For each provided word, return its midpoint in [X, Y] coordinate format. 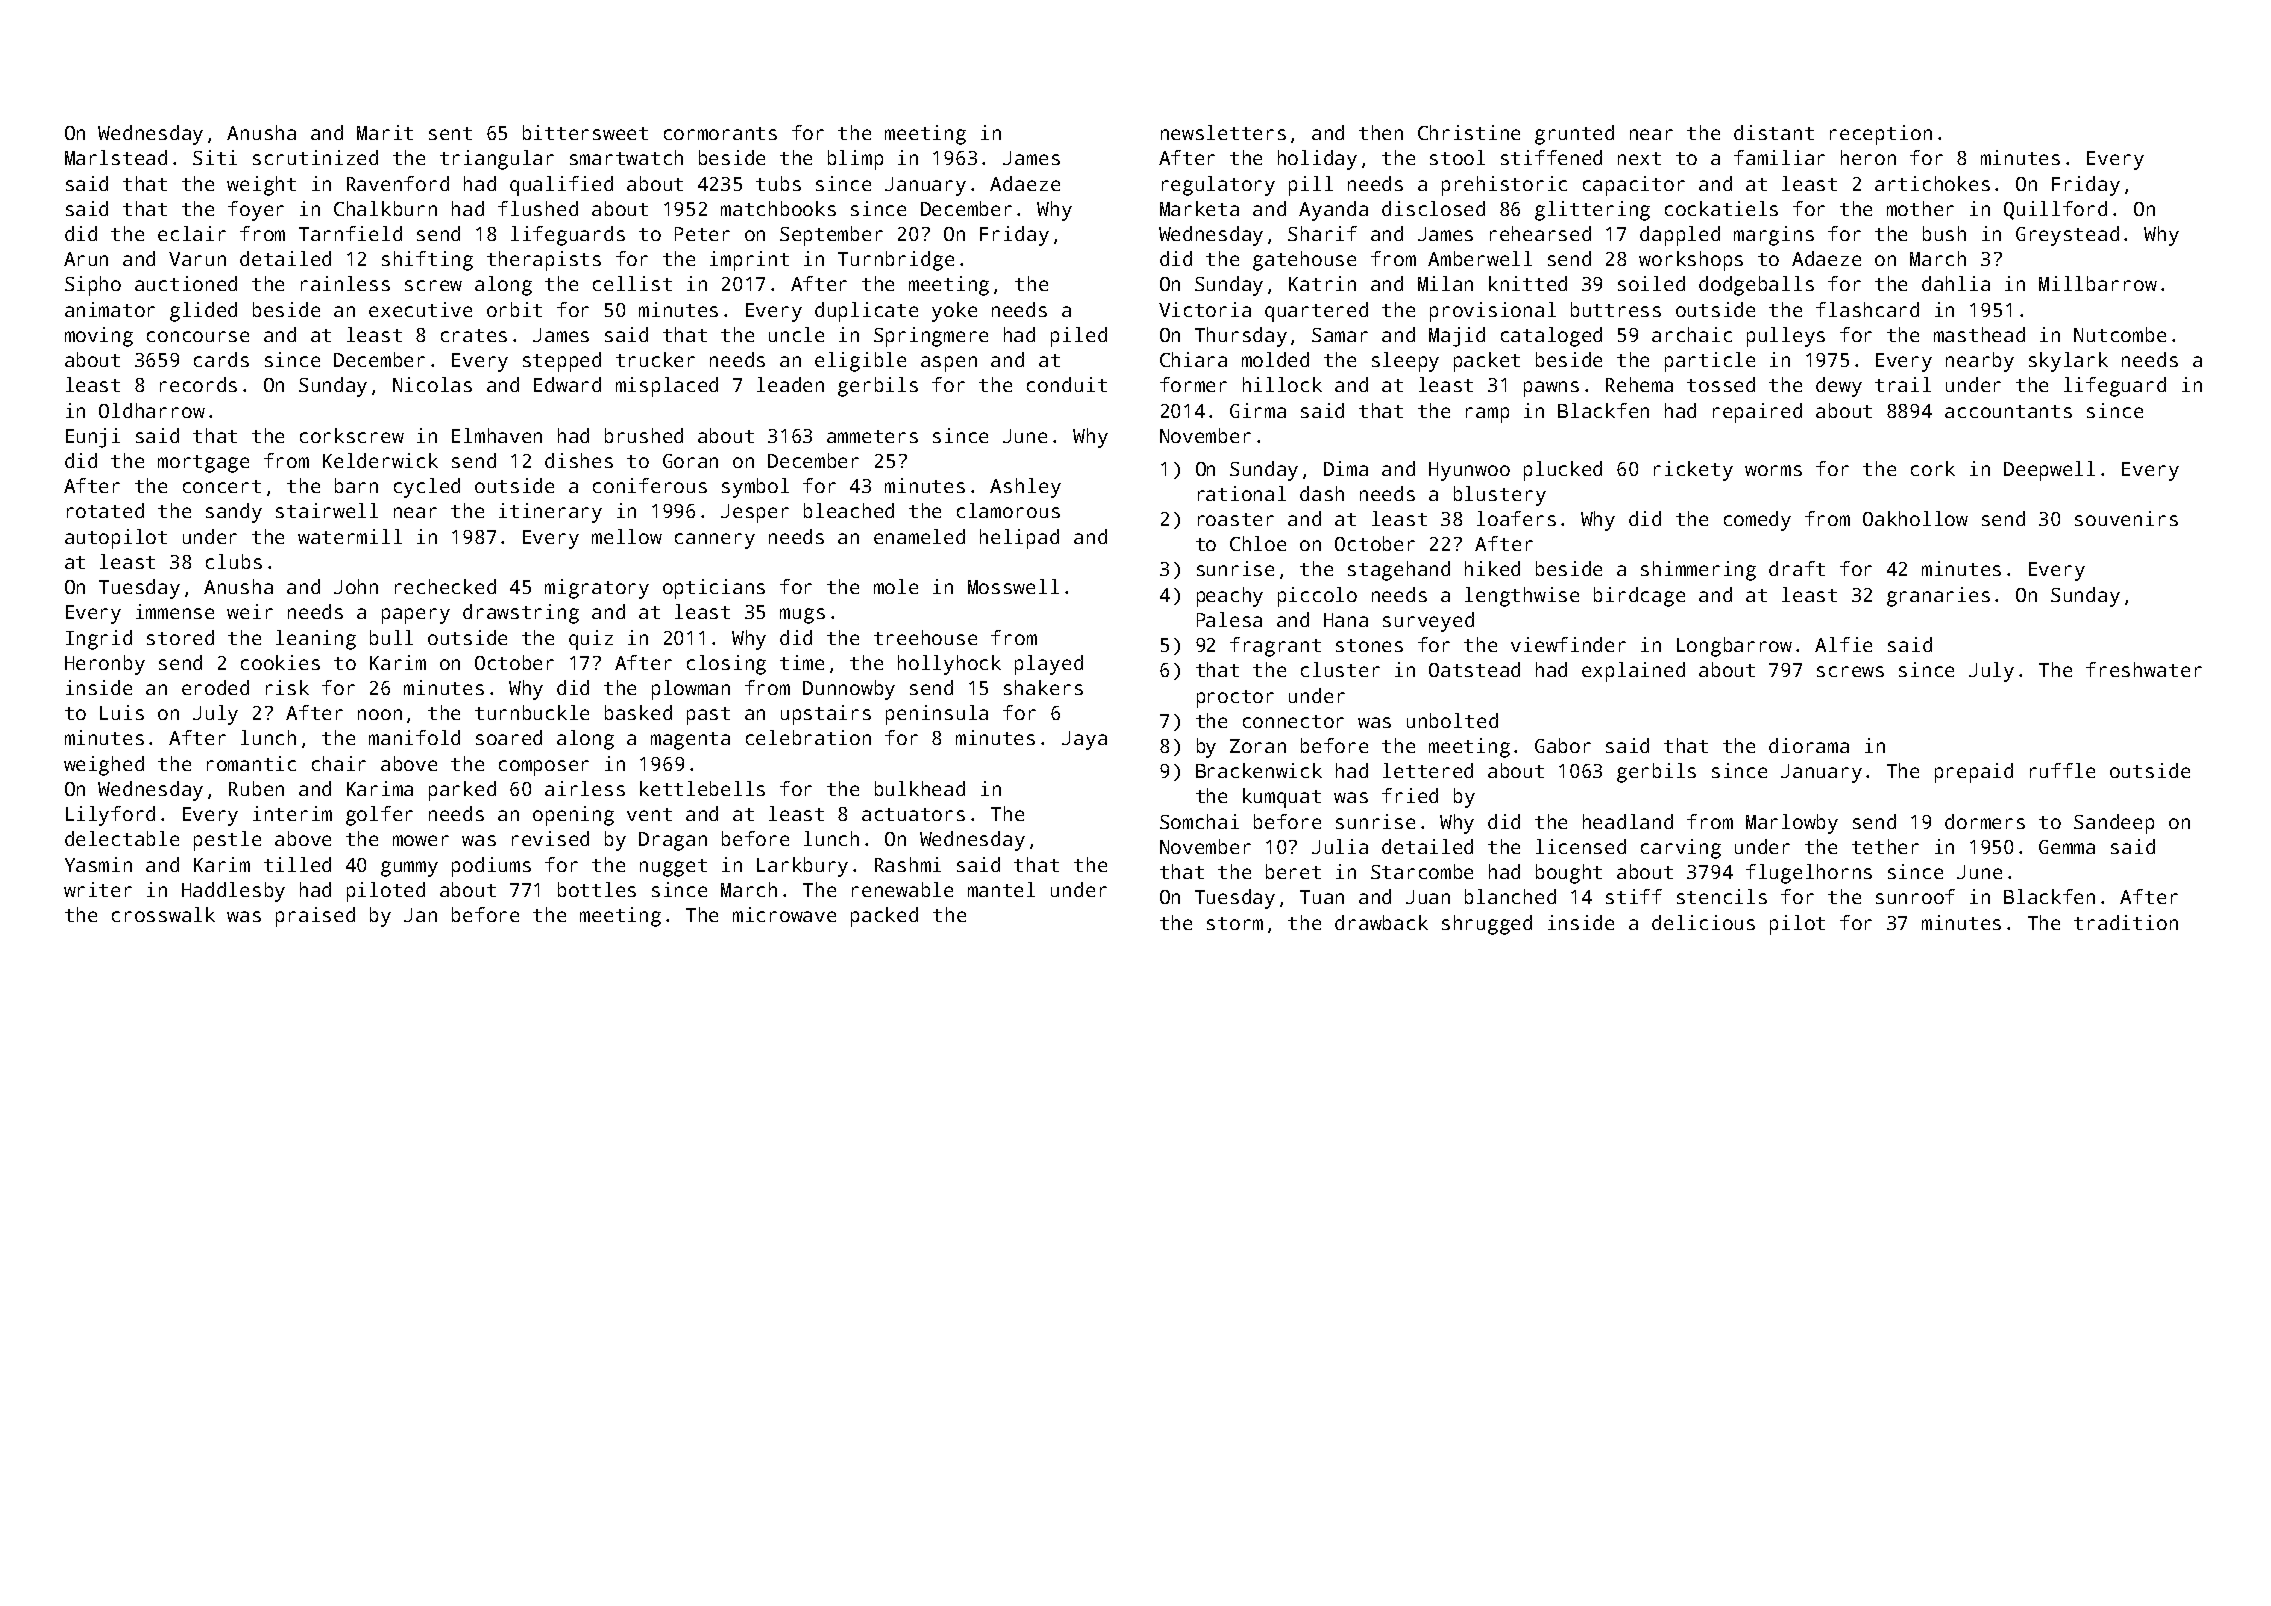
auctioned [186, 283]
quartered [1316, 312]
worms [1773, 470]
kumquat [1282, 798]
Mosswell [1013, 586]
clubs [234, 561]
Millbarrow [2098, 283]
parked [462, 791]
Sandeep [2114, 824]
